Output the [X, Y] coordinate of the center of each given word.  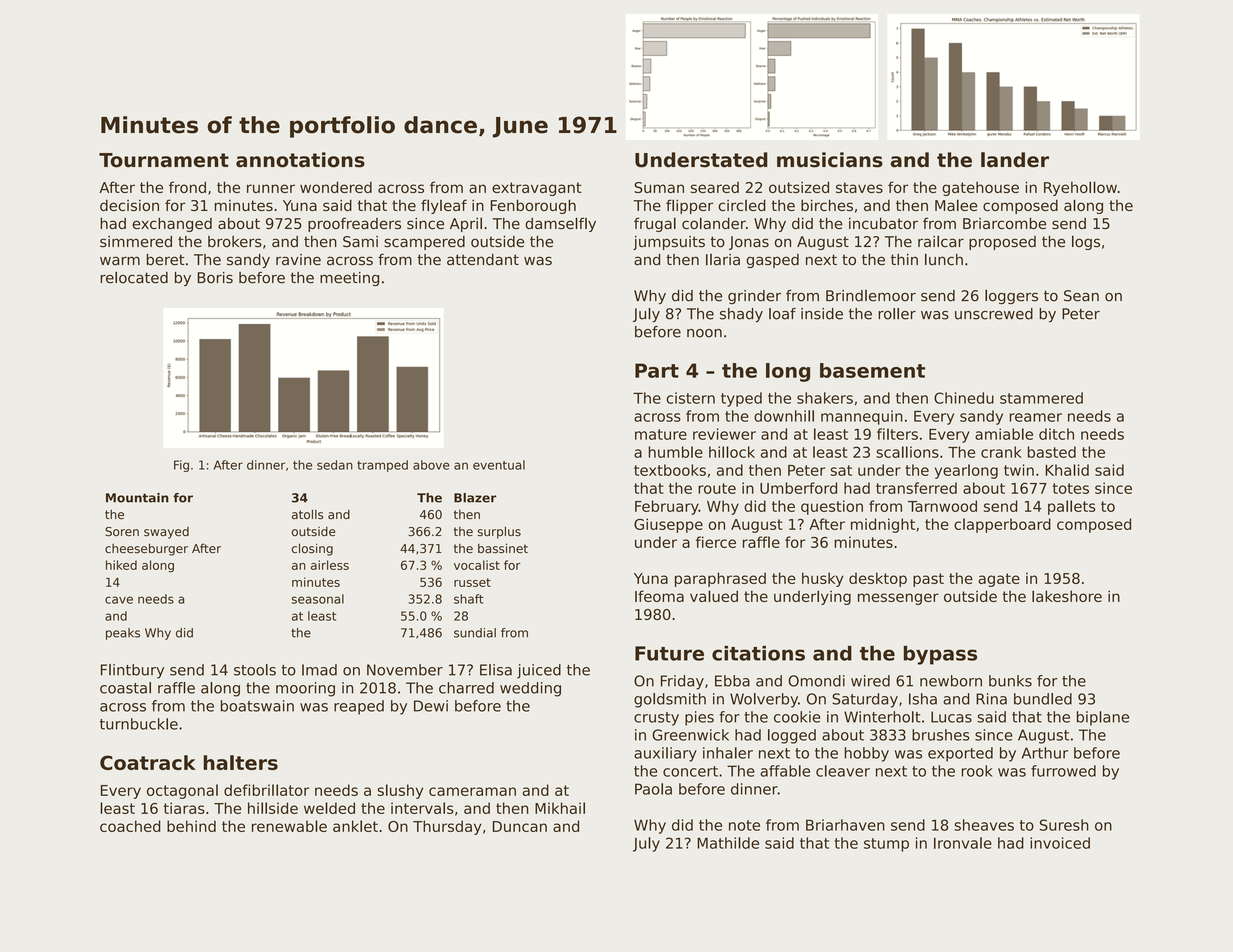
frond [187, 187]
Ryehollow [1080, 188]
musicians [830, 160]
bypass [940, 655]
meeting [349, 279]
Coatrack [148, 762]
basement [872, 370]
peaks [123, 634]
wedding [530, 689]
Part [657, 370]
